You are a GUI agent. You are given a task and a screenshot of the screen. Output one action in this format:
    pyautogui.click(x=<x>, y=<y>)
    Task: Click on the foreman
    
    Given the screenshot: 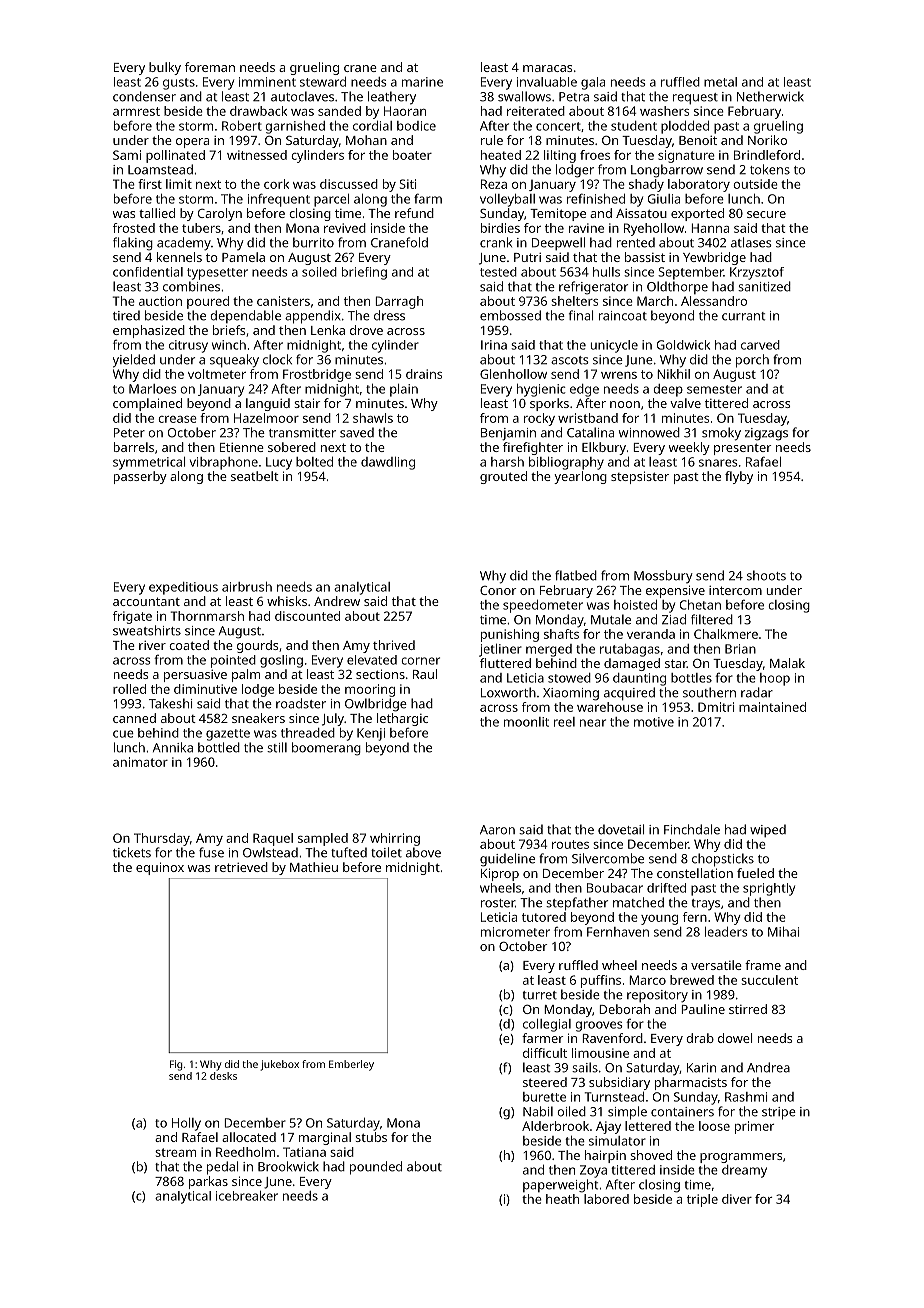 What is the action you would take?
    pyautogui.click(x=210, y=67)
